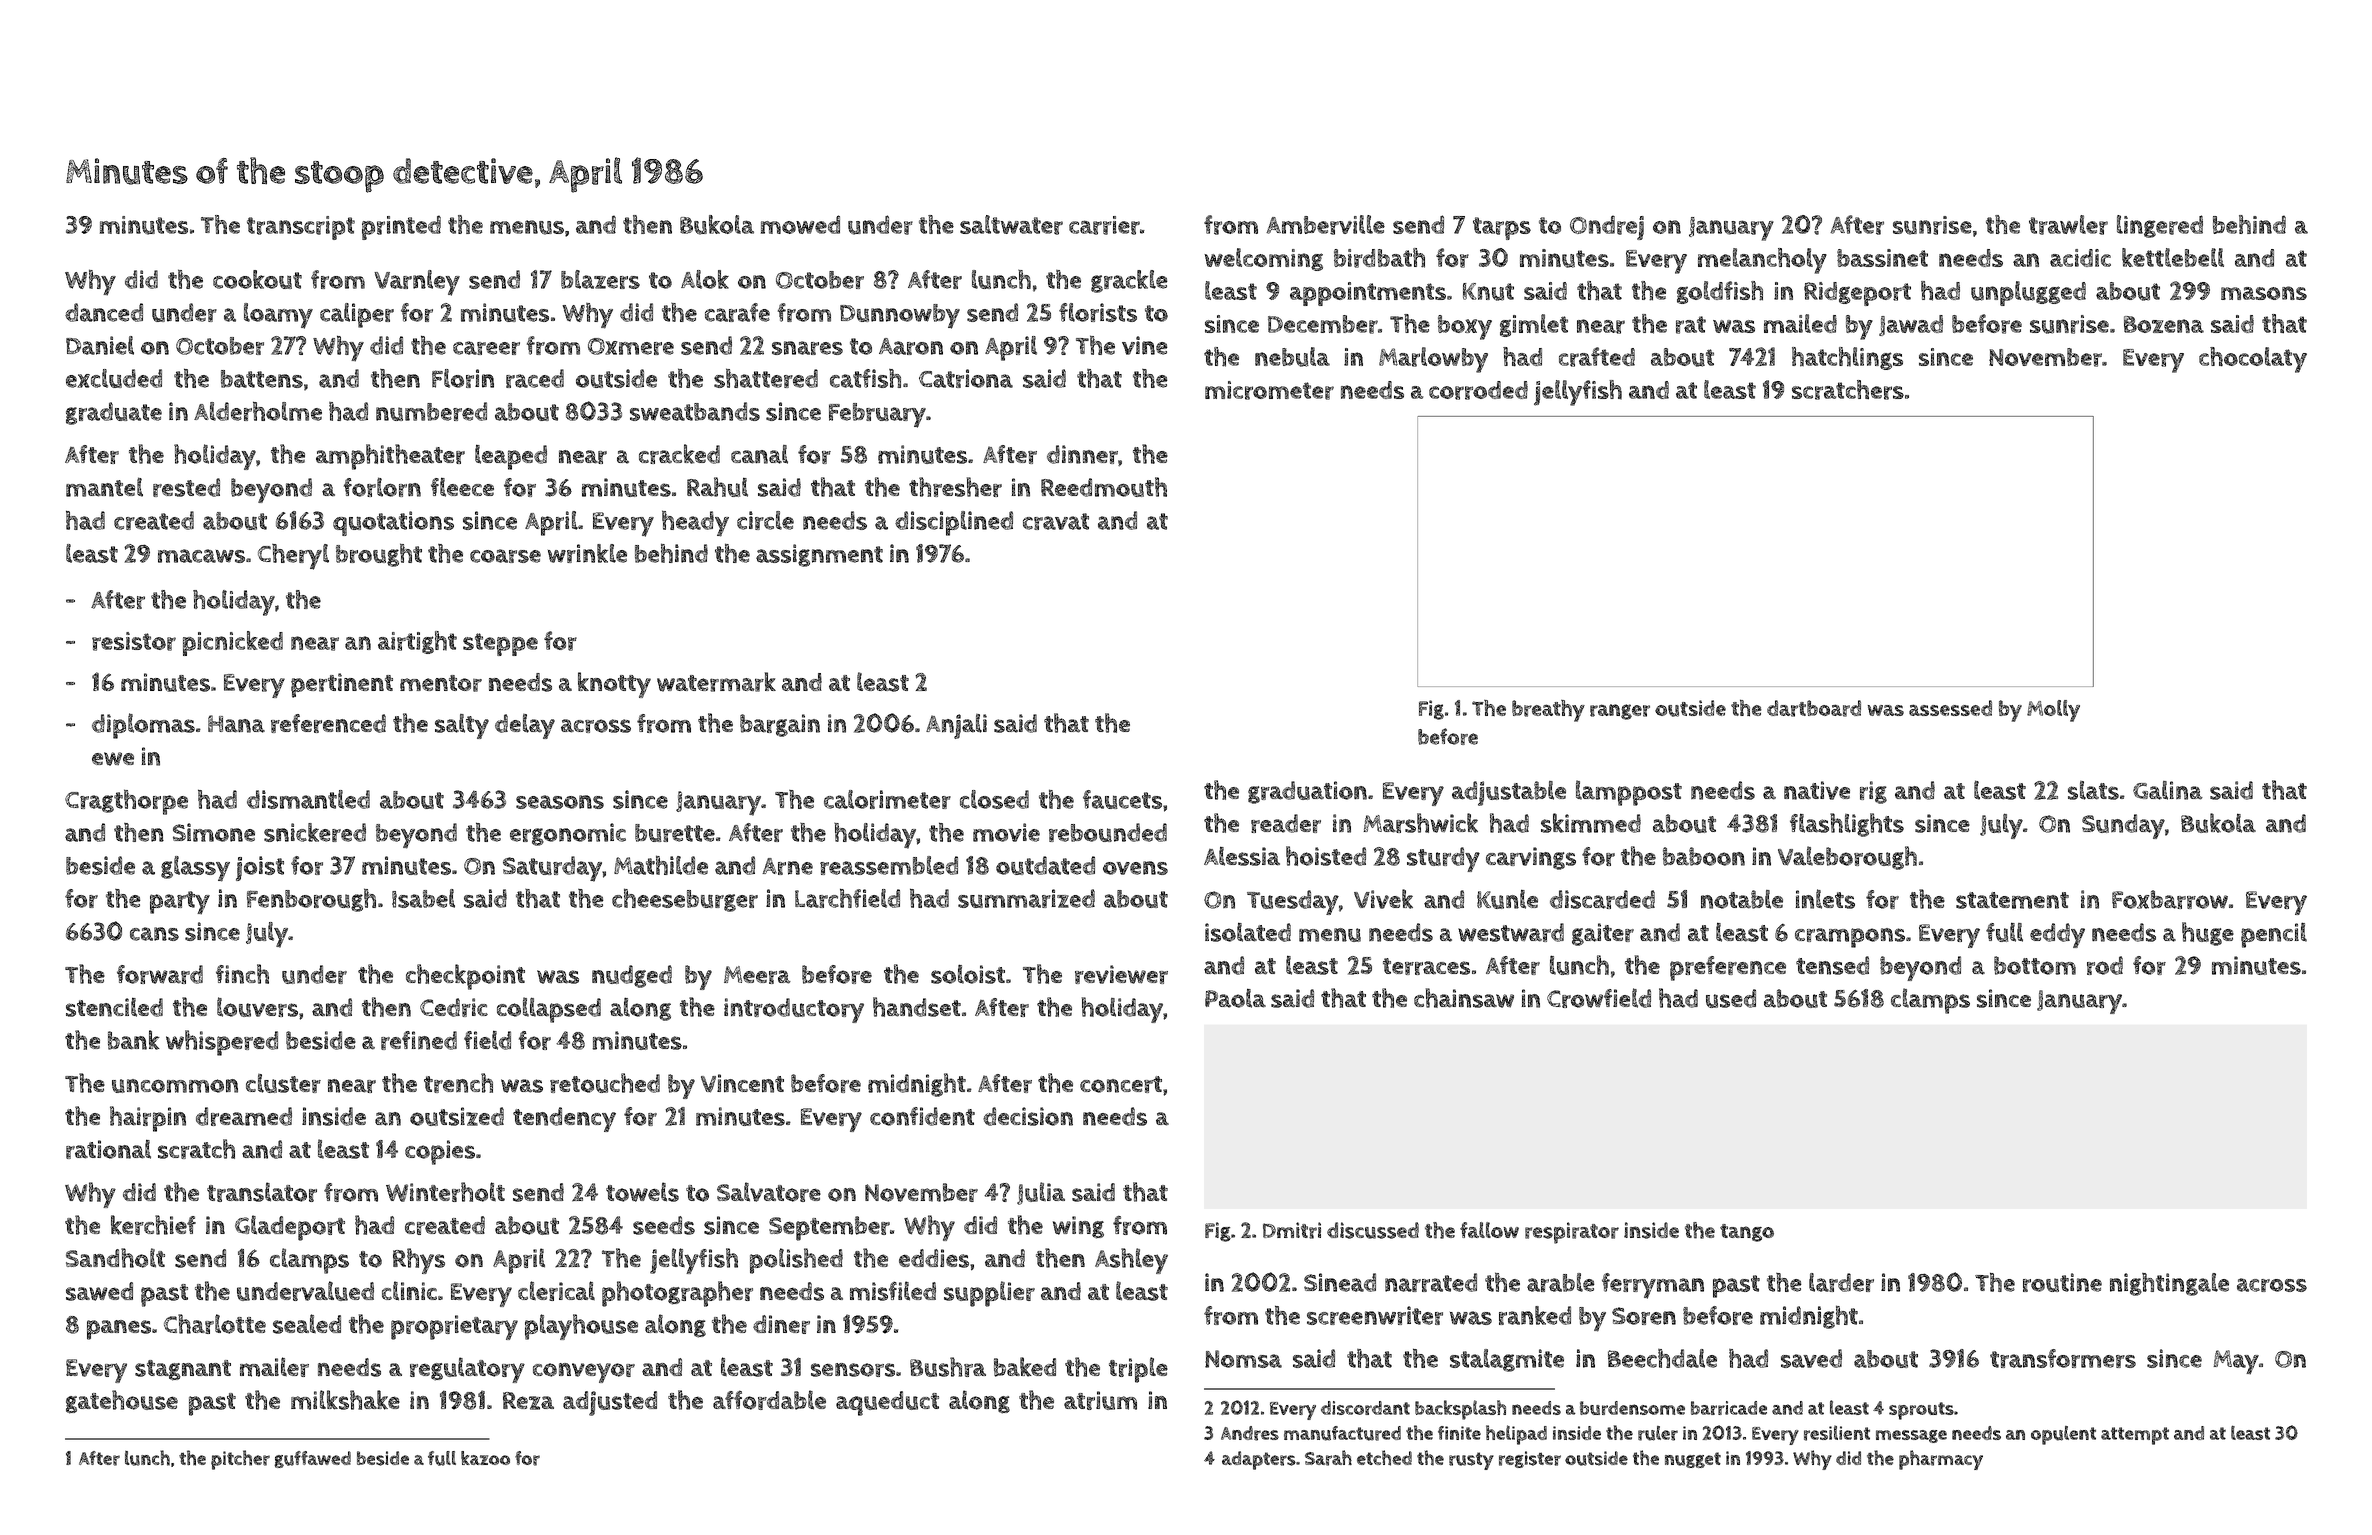 Image resolution: width=2372 pixels, height=1535 pixels. What do you see at coordinates (1731, 998) in the screenshot?
I see `used` at bounding box center [1731, 998].
